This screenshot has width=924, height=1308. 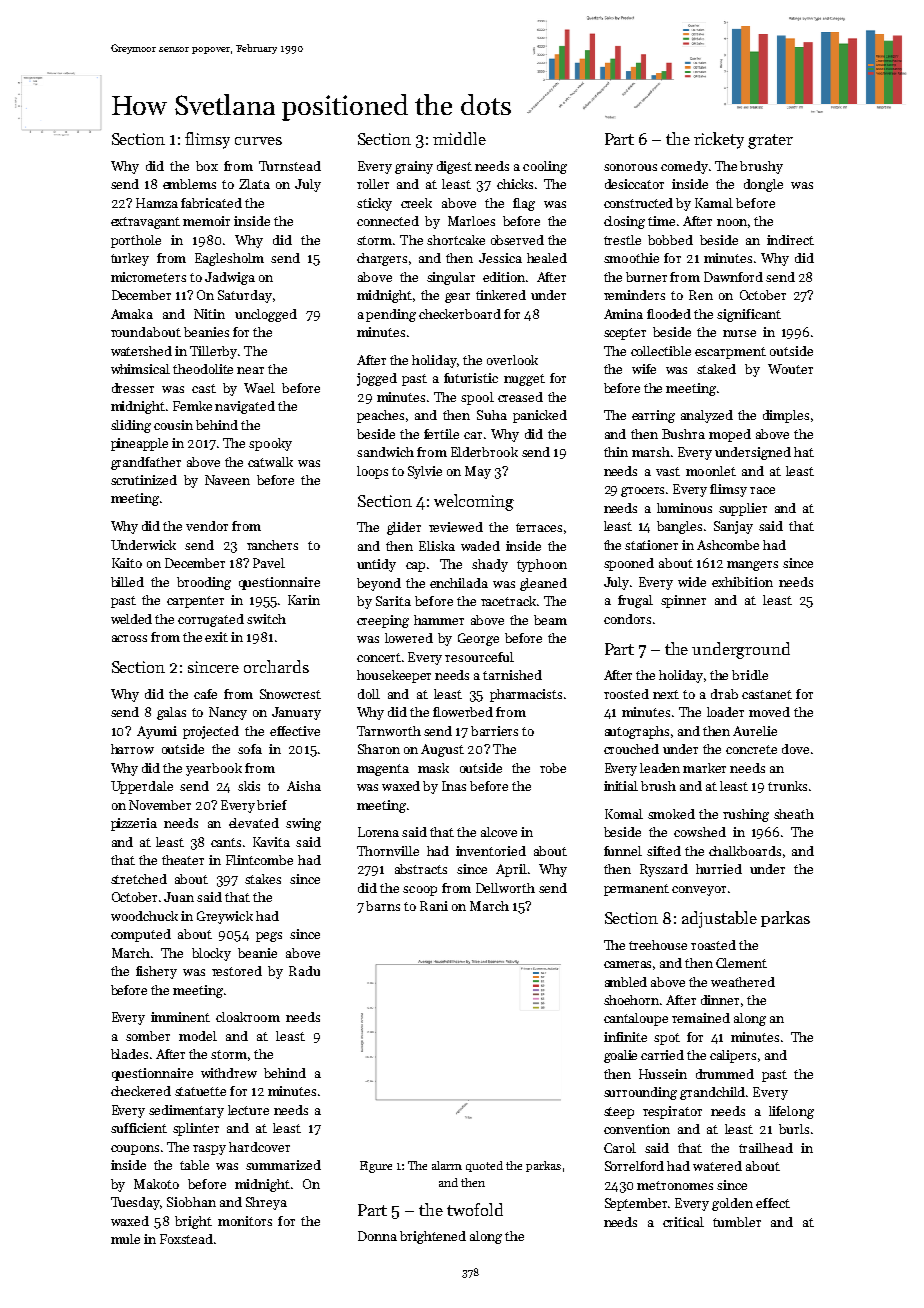 I want to click on middle, so click(x=459, y=138).
